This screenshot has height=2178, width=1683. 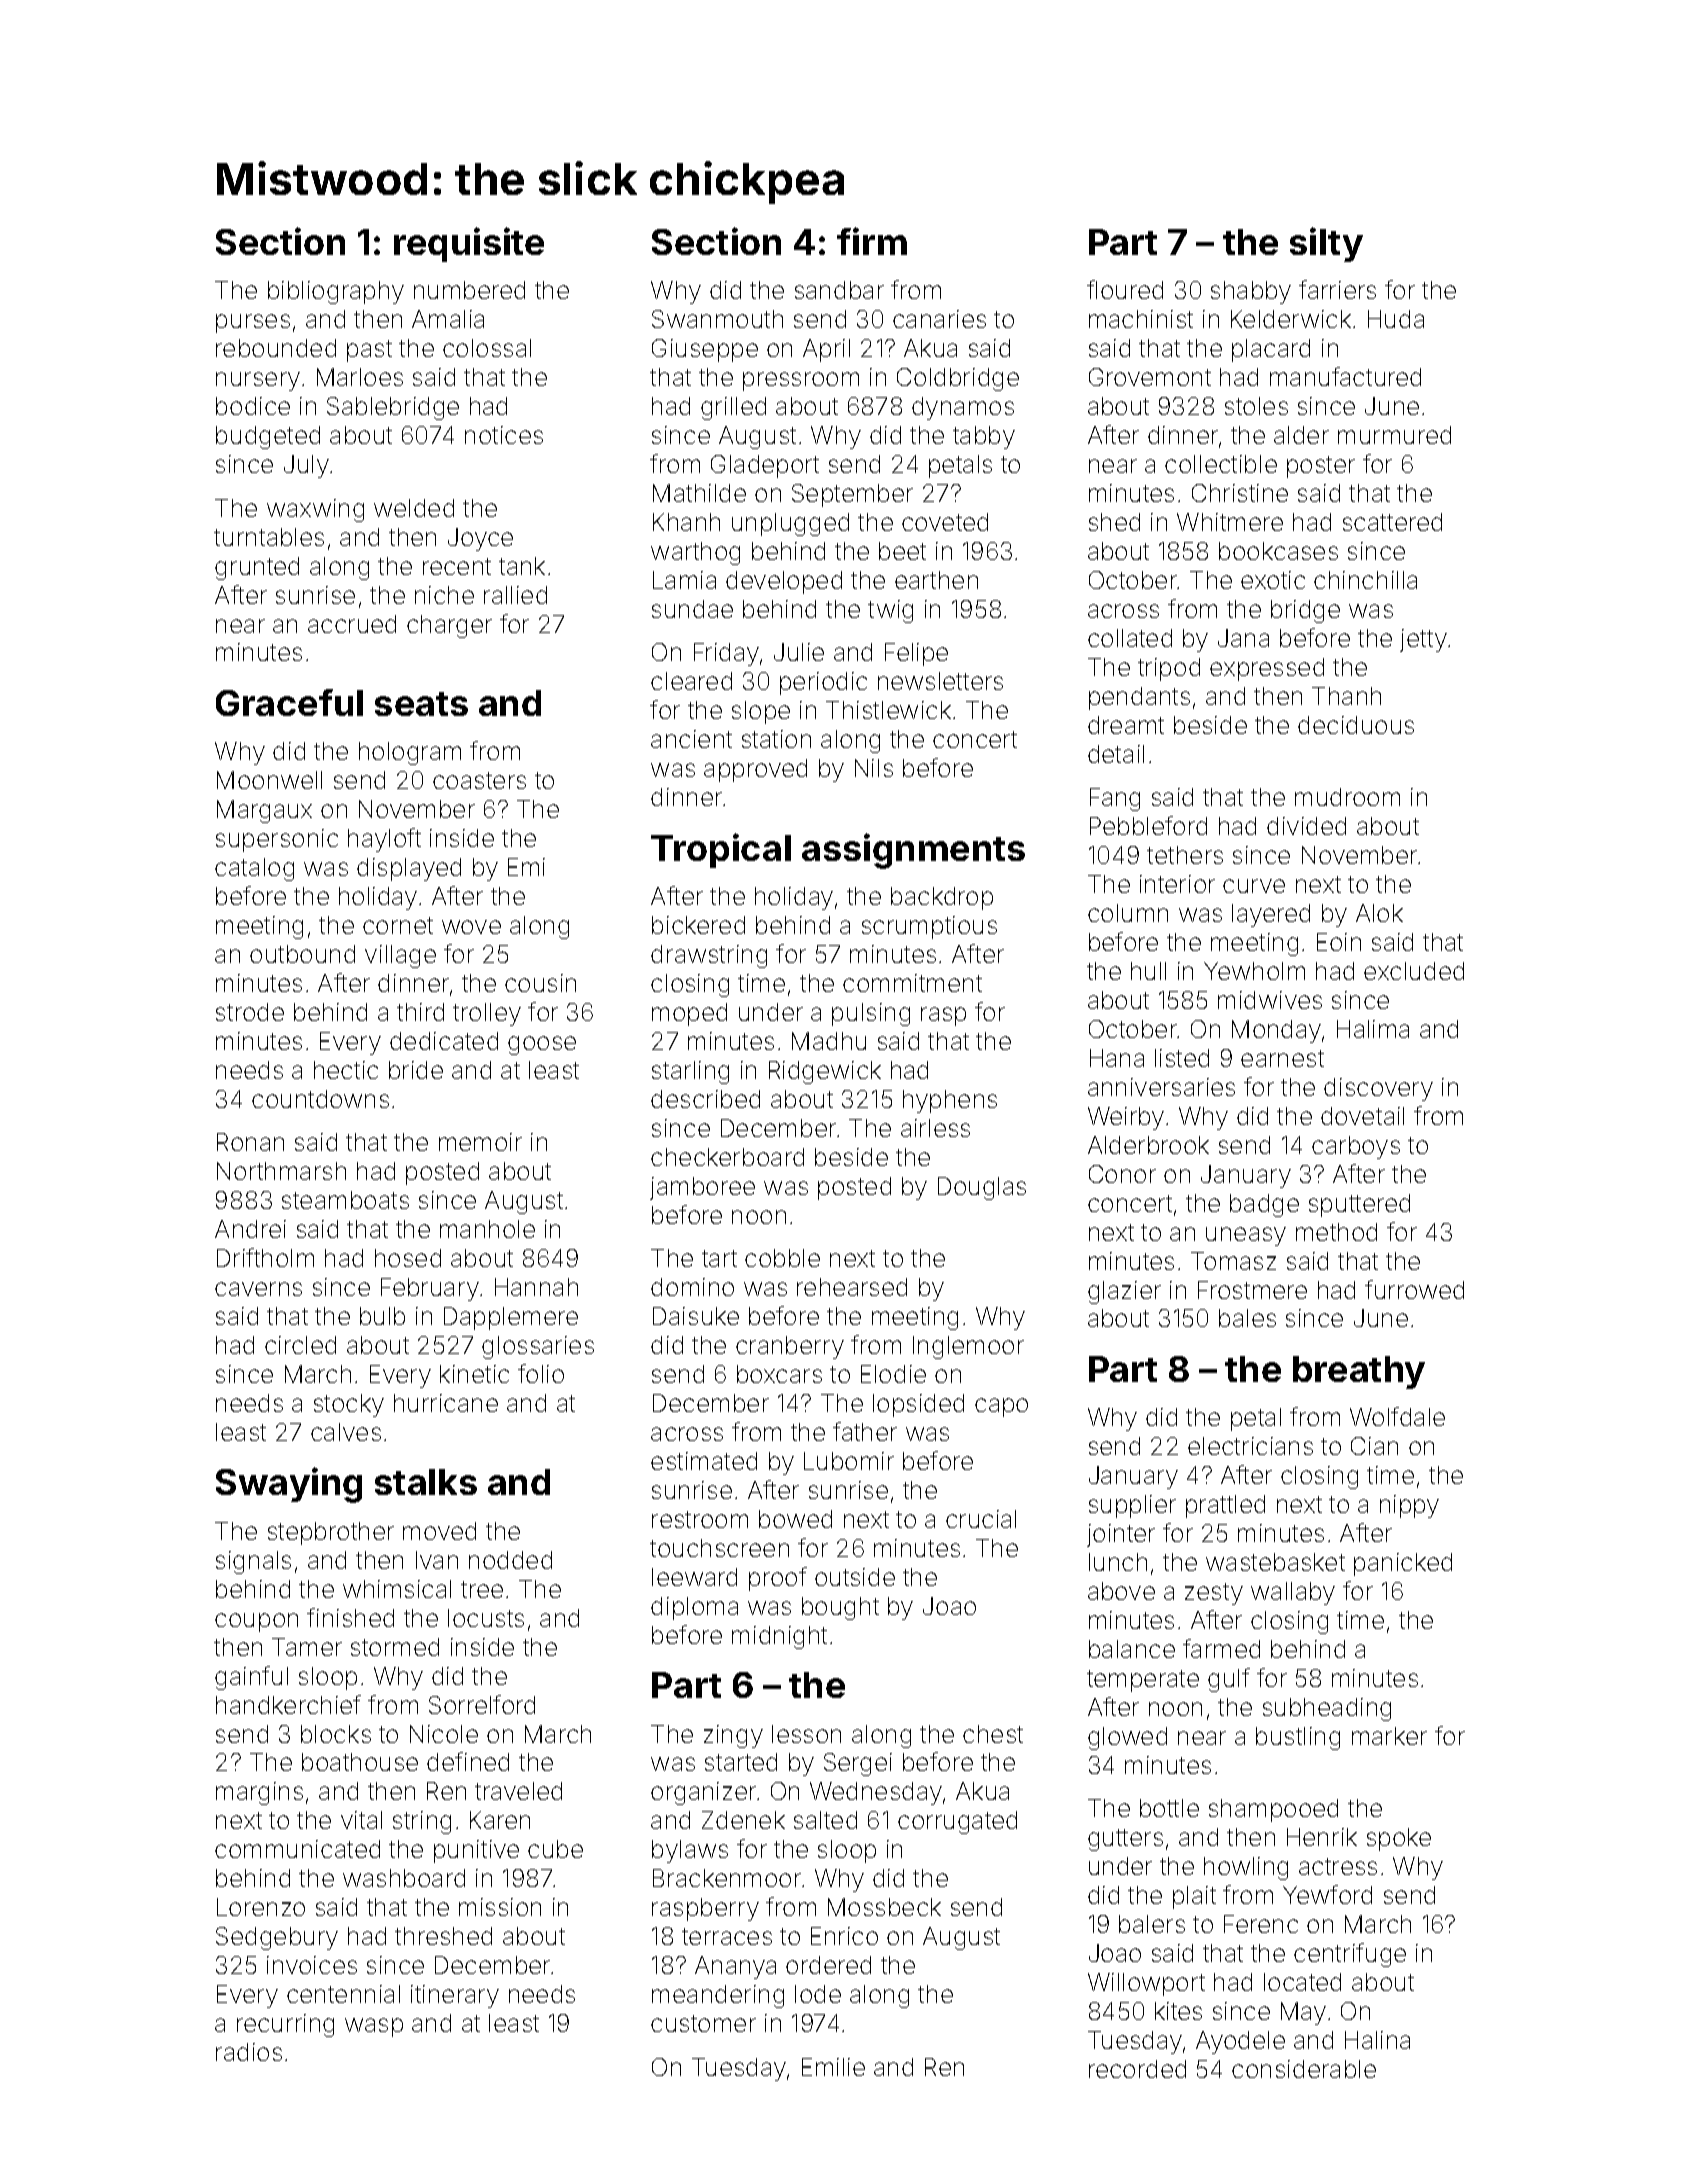 I want to click on silty, so click(x=1326, y=244).
